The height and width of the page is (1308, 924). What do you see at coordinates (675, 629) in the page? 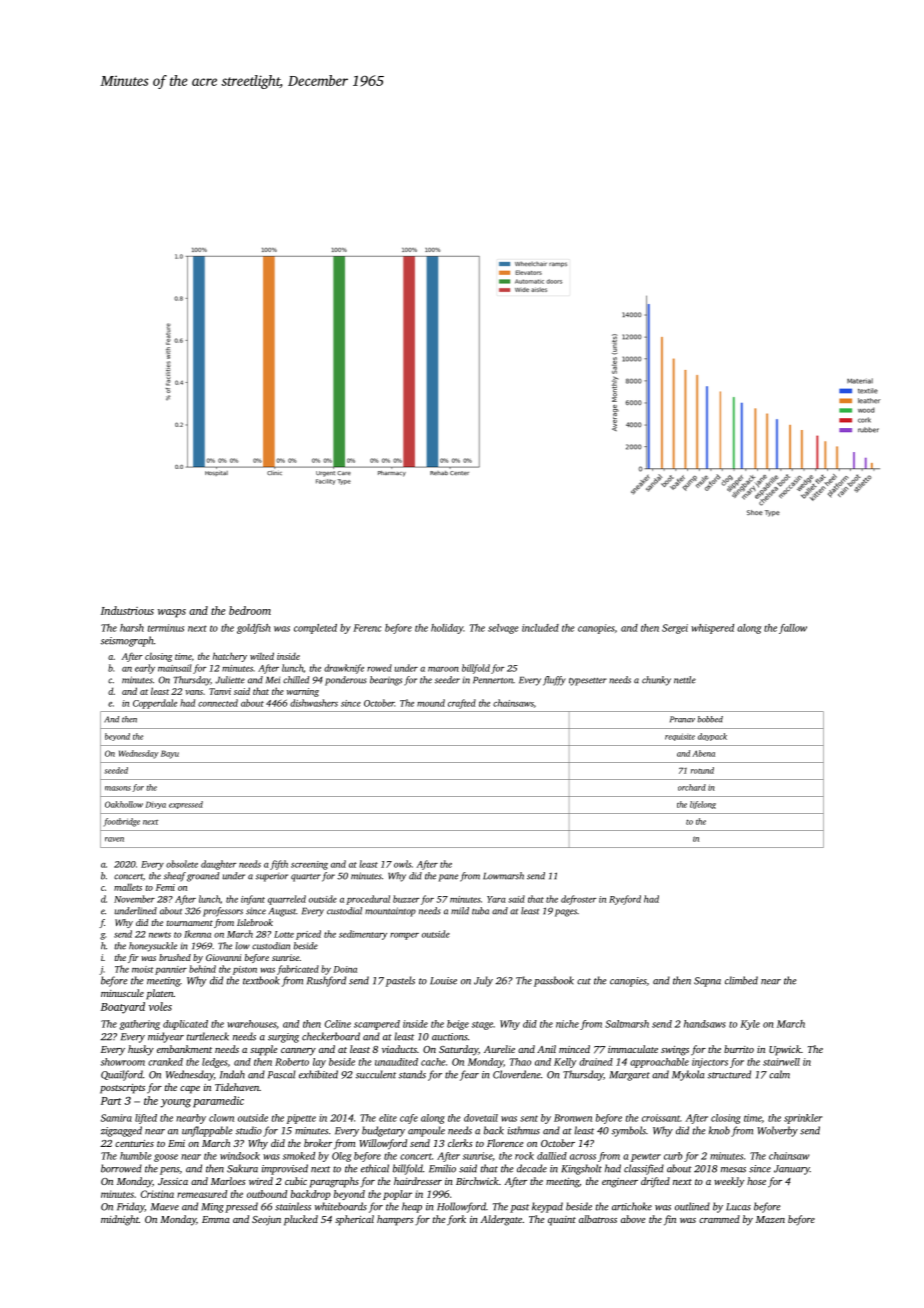
I see `Sergei` at bounding box center [675, 629].
